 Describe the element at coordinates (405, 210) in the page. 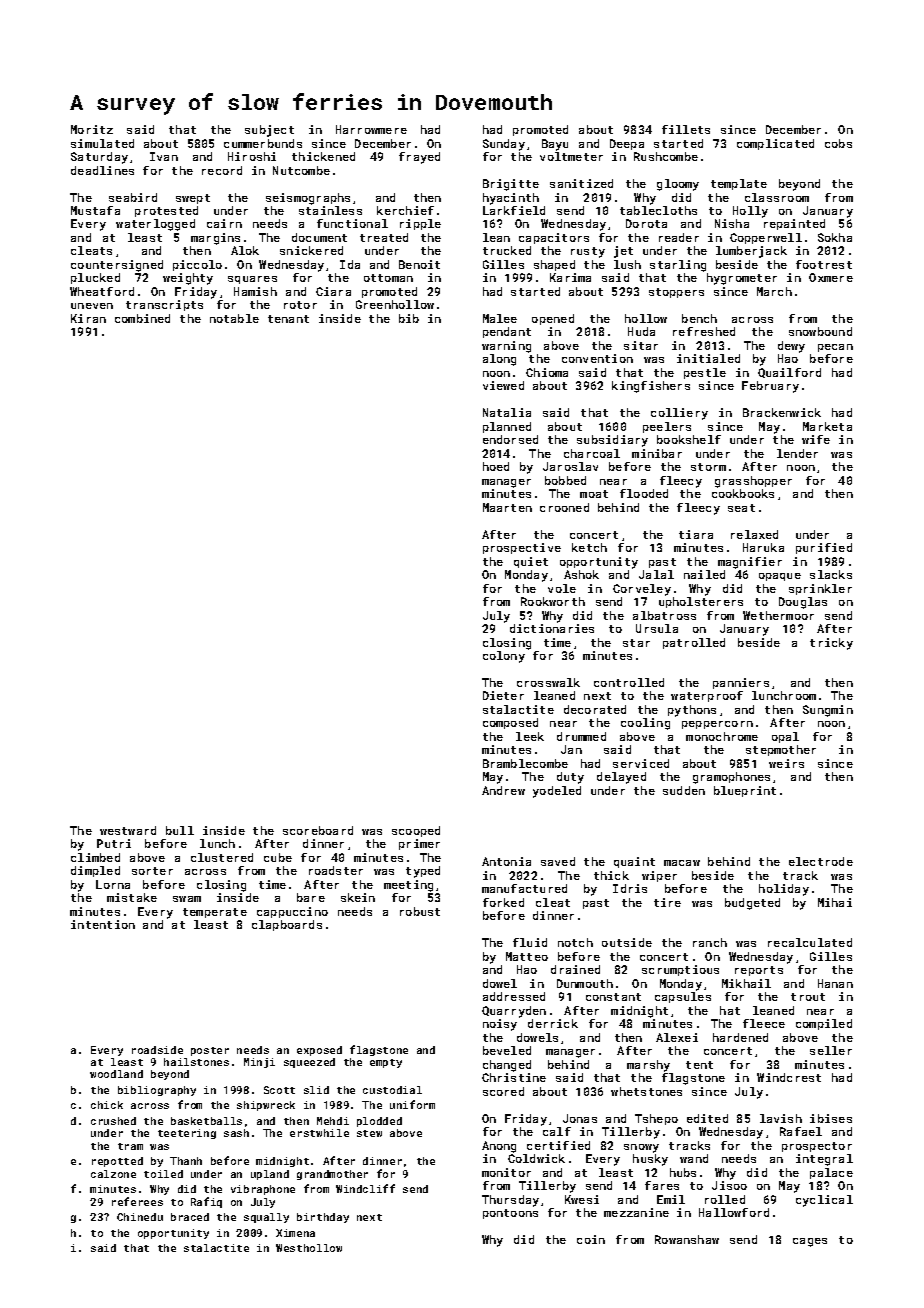

I see `kerchief` at that location.
